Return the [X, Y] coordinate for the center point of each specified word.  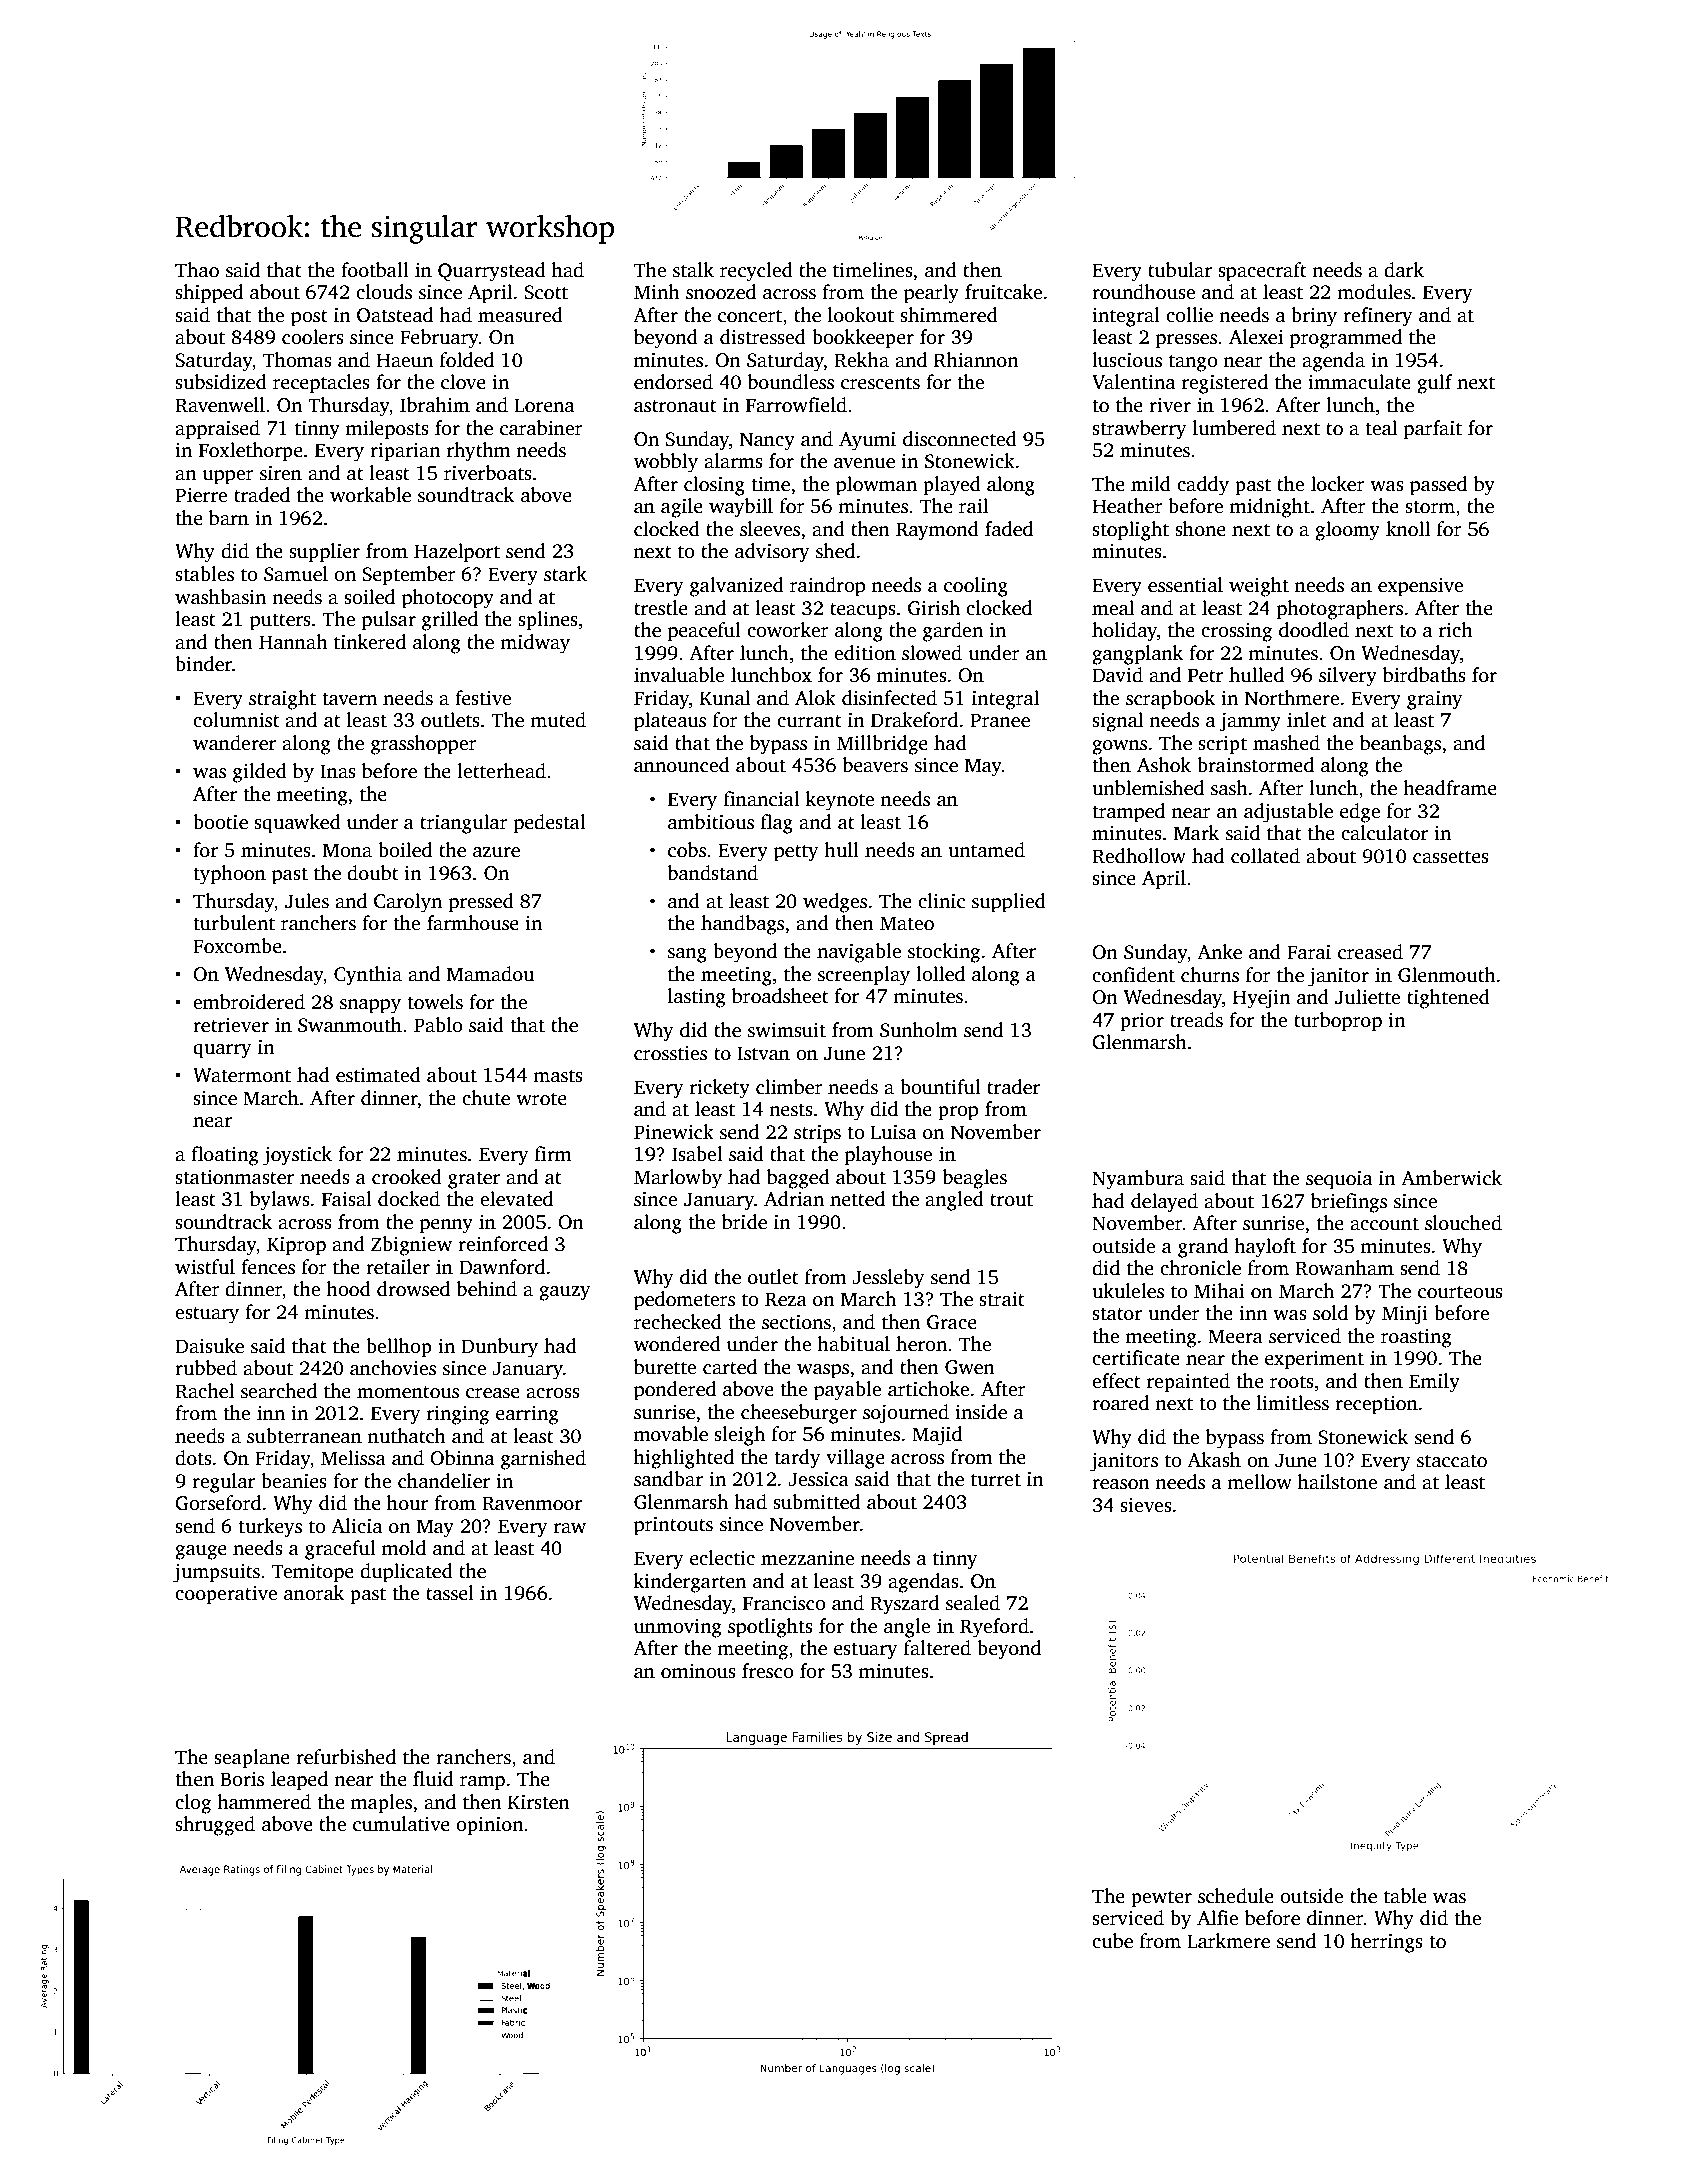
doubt [373, 873]
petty [796, 853]
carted [730, 1367]
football [375, 270]
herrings [1387, 1943]
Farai [1309, 952]
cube [1112, 1941]
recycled [756, 272]
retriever [231, 1025]
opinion [490, 1826]
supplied [1009, 903]
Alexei [1256, 337]
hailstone [1337, 1482]
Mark [1196, 832]
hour [407, 1503]
